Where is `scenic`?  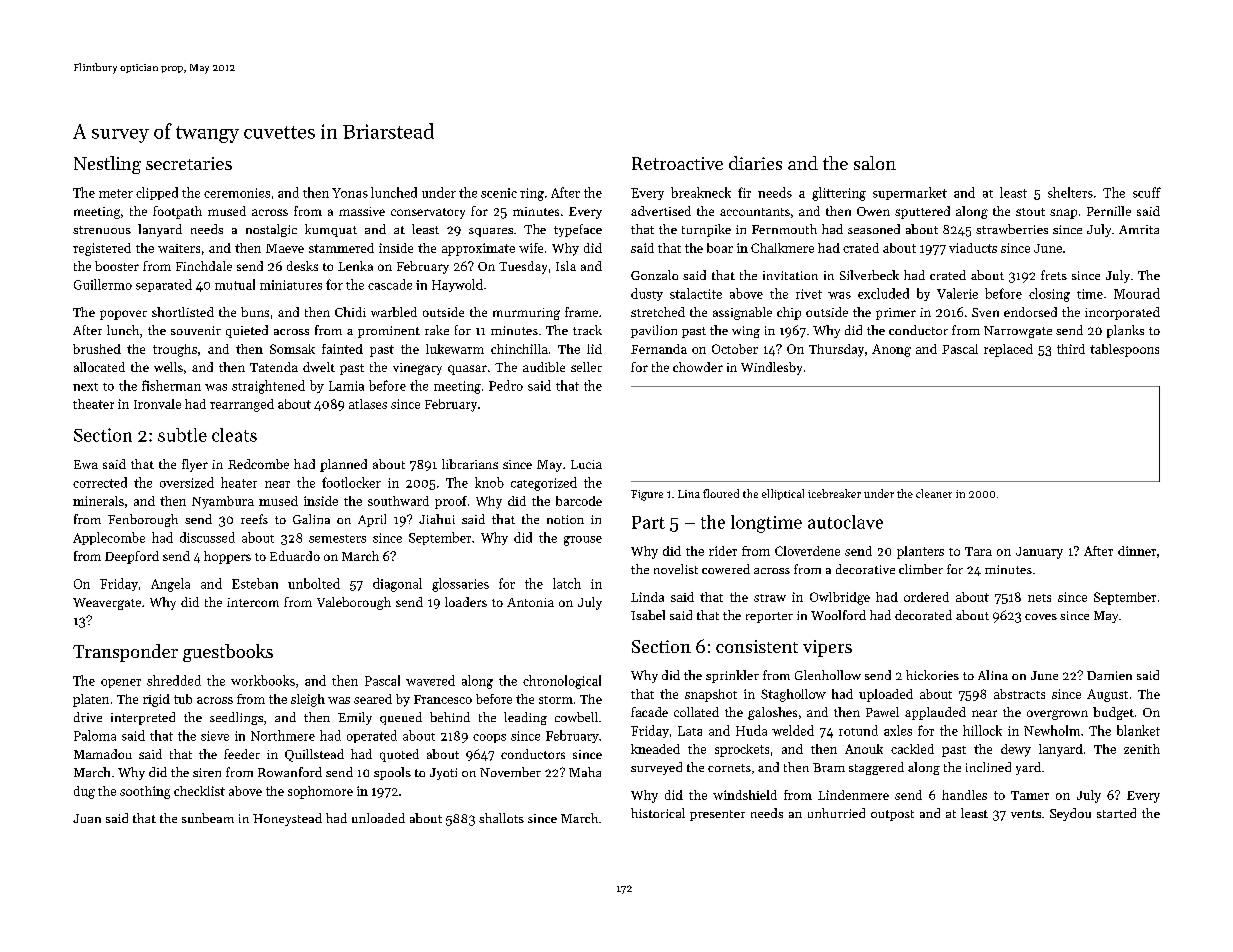 scenic is located at coordinates (499, 193).
